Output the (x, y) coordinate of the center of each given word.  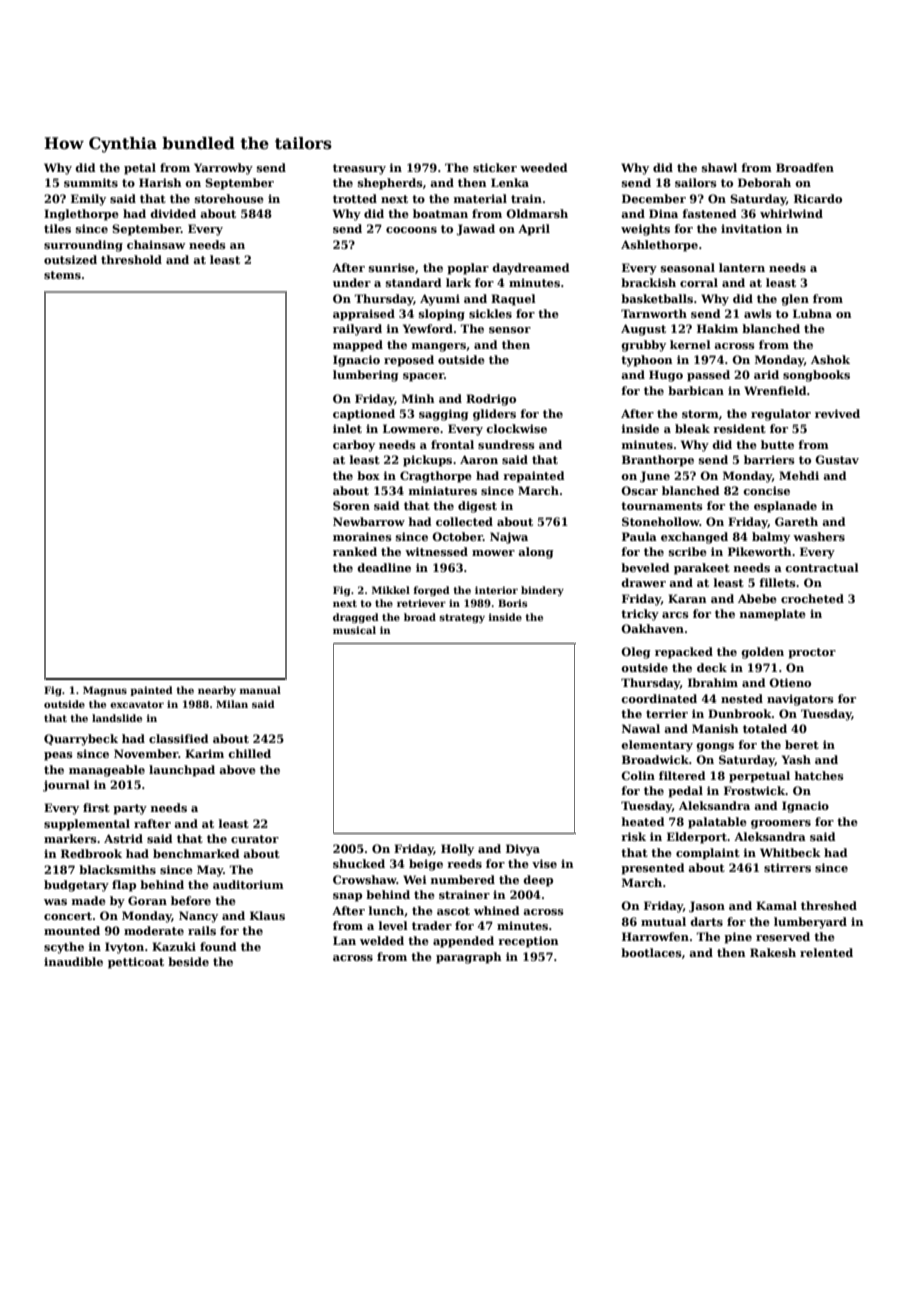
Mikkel (391, 590)
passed (708, 376)
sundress (506, 444)
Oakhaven (652, 628)
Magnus (105, 691)
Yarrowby (223, 169)
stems (62, 275)
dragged (356, 618)
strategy (462, 618)
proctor (812, 653)
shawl (719, 167)
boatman (440, 213)
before (191, 900)
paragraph (468, 958)
